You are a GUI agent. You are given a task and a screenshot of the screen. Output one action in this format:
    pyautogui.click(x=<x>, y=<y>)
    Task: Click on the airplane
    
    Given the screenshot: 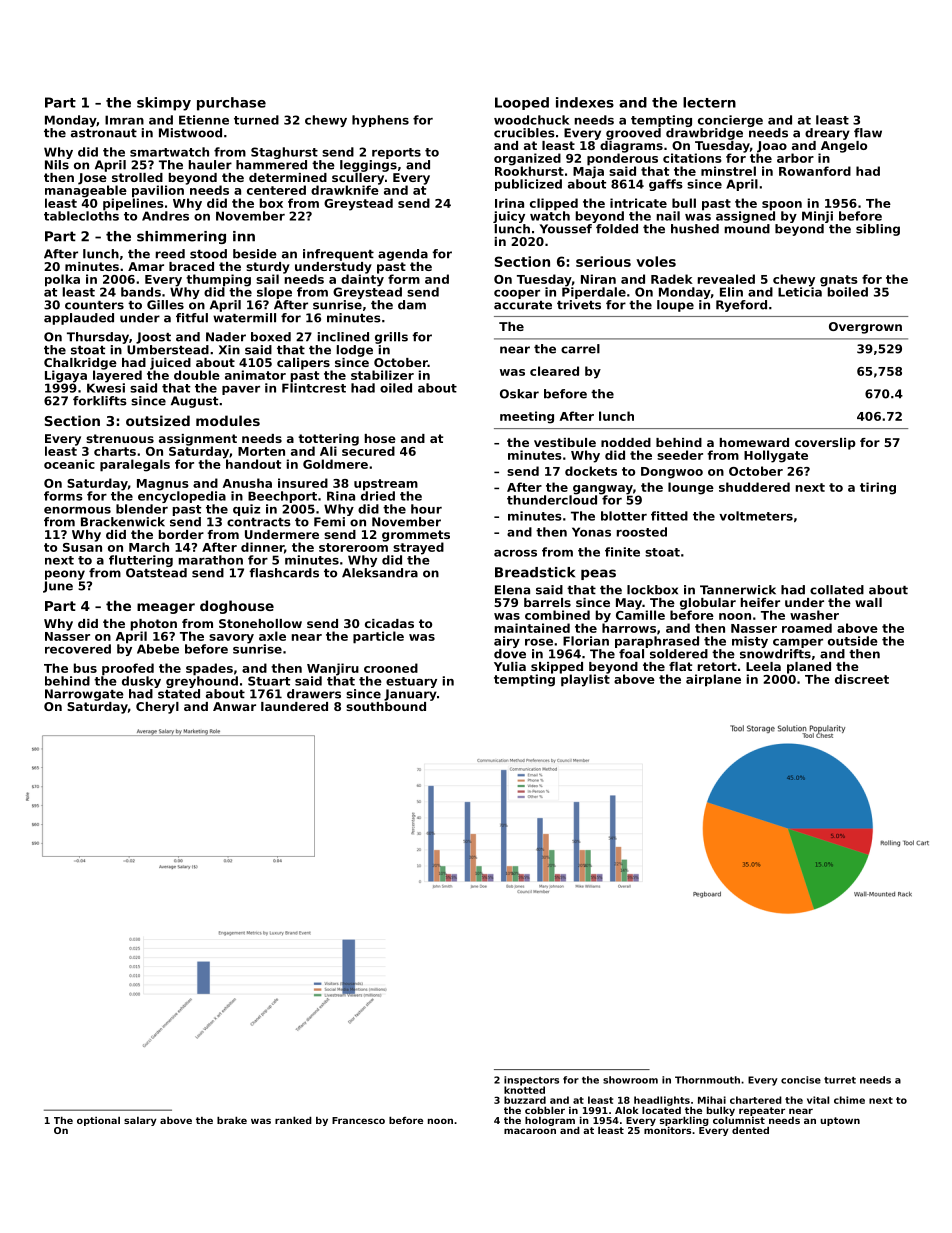 What is the action you would take?
    pyautogui.click(x=713, y=680)
